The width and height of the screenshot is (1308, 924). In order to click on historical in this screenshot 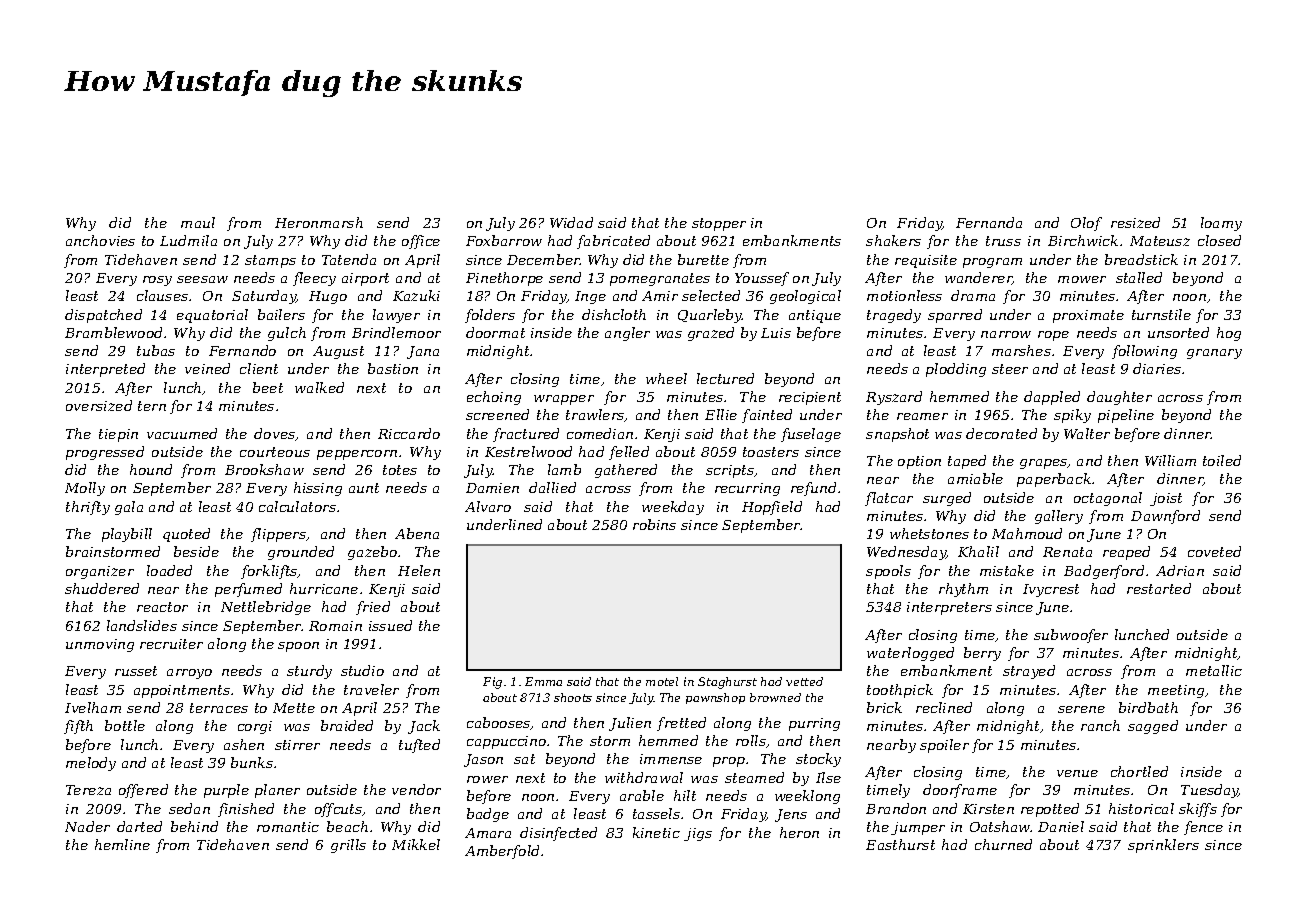, I will do `click(1141, 808)`.
